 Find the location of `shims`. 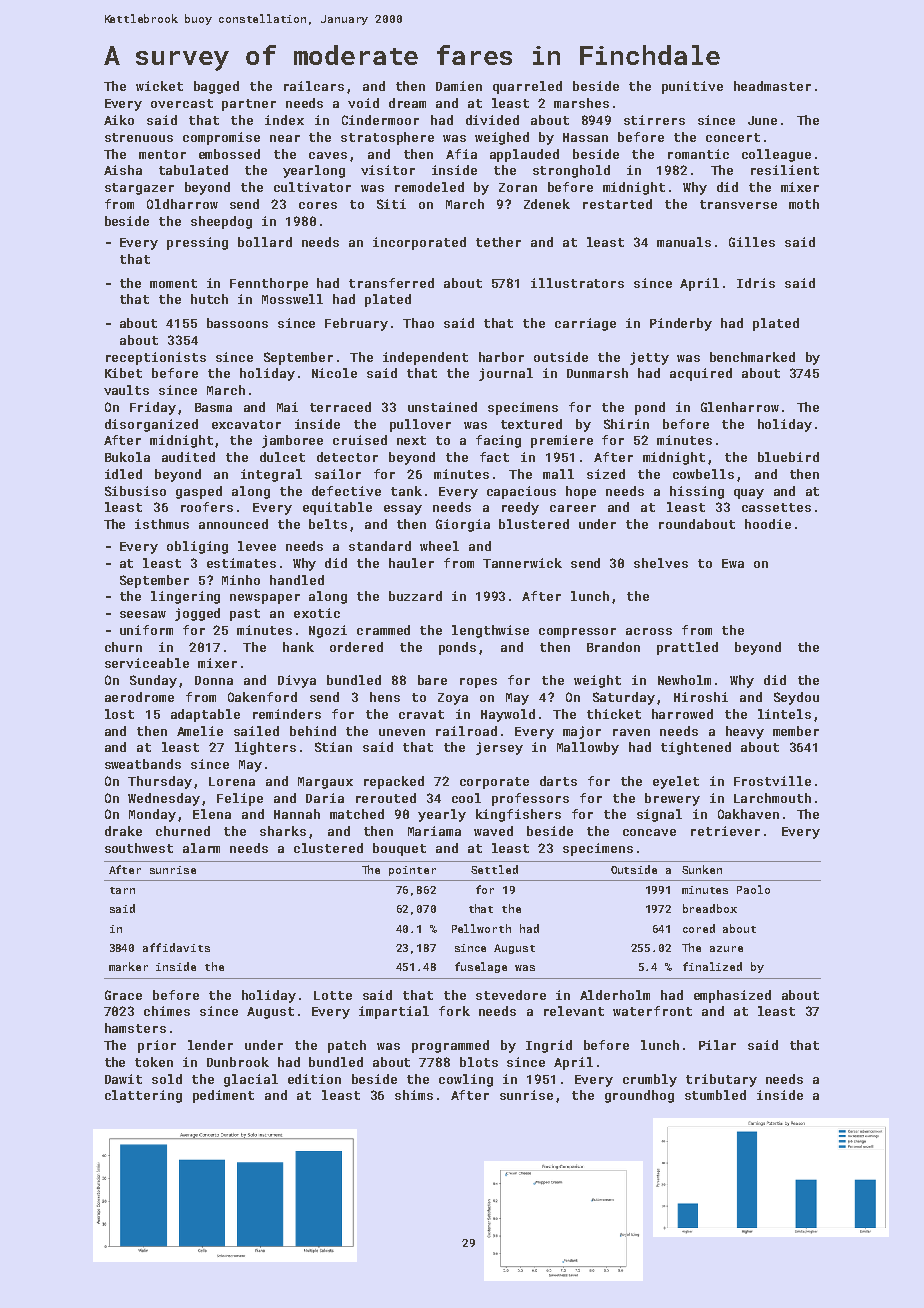

shims is located at coordinates (414, 1095).
